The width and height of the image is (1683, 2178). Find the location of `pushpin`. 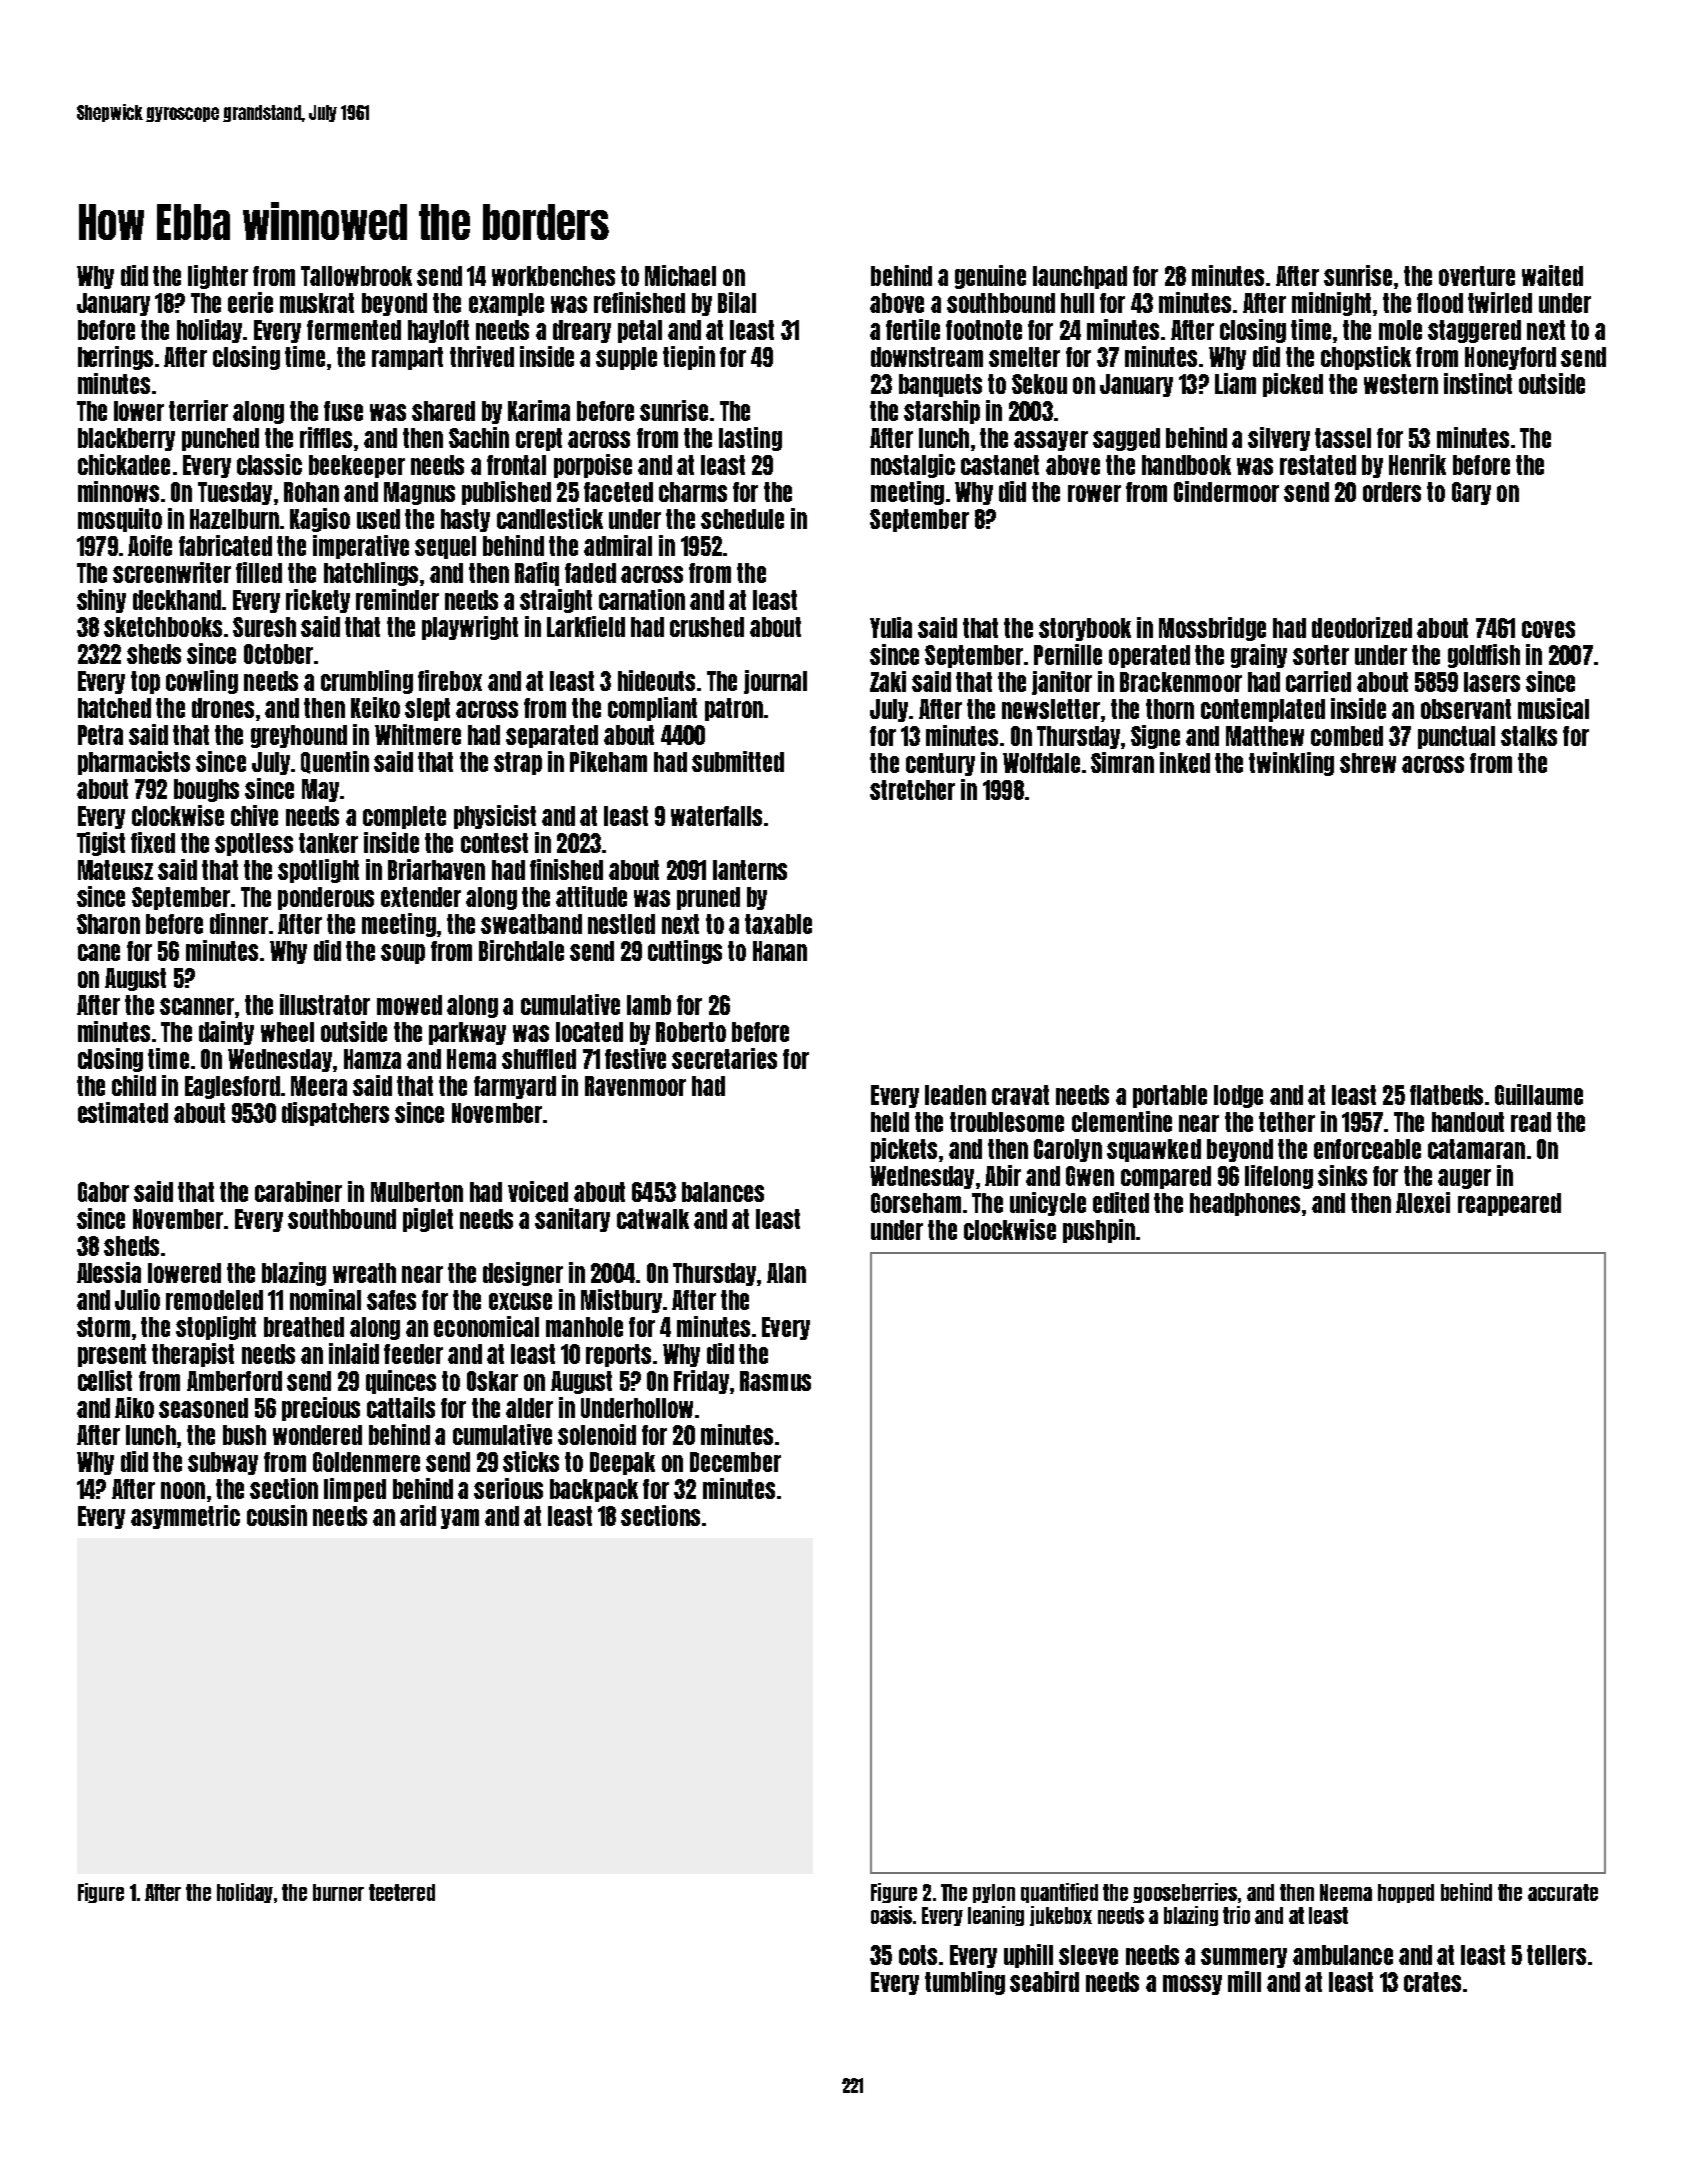

pushpin is located at coordinates (1099, 1231).
